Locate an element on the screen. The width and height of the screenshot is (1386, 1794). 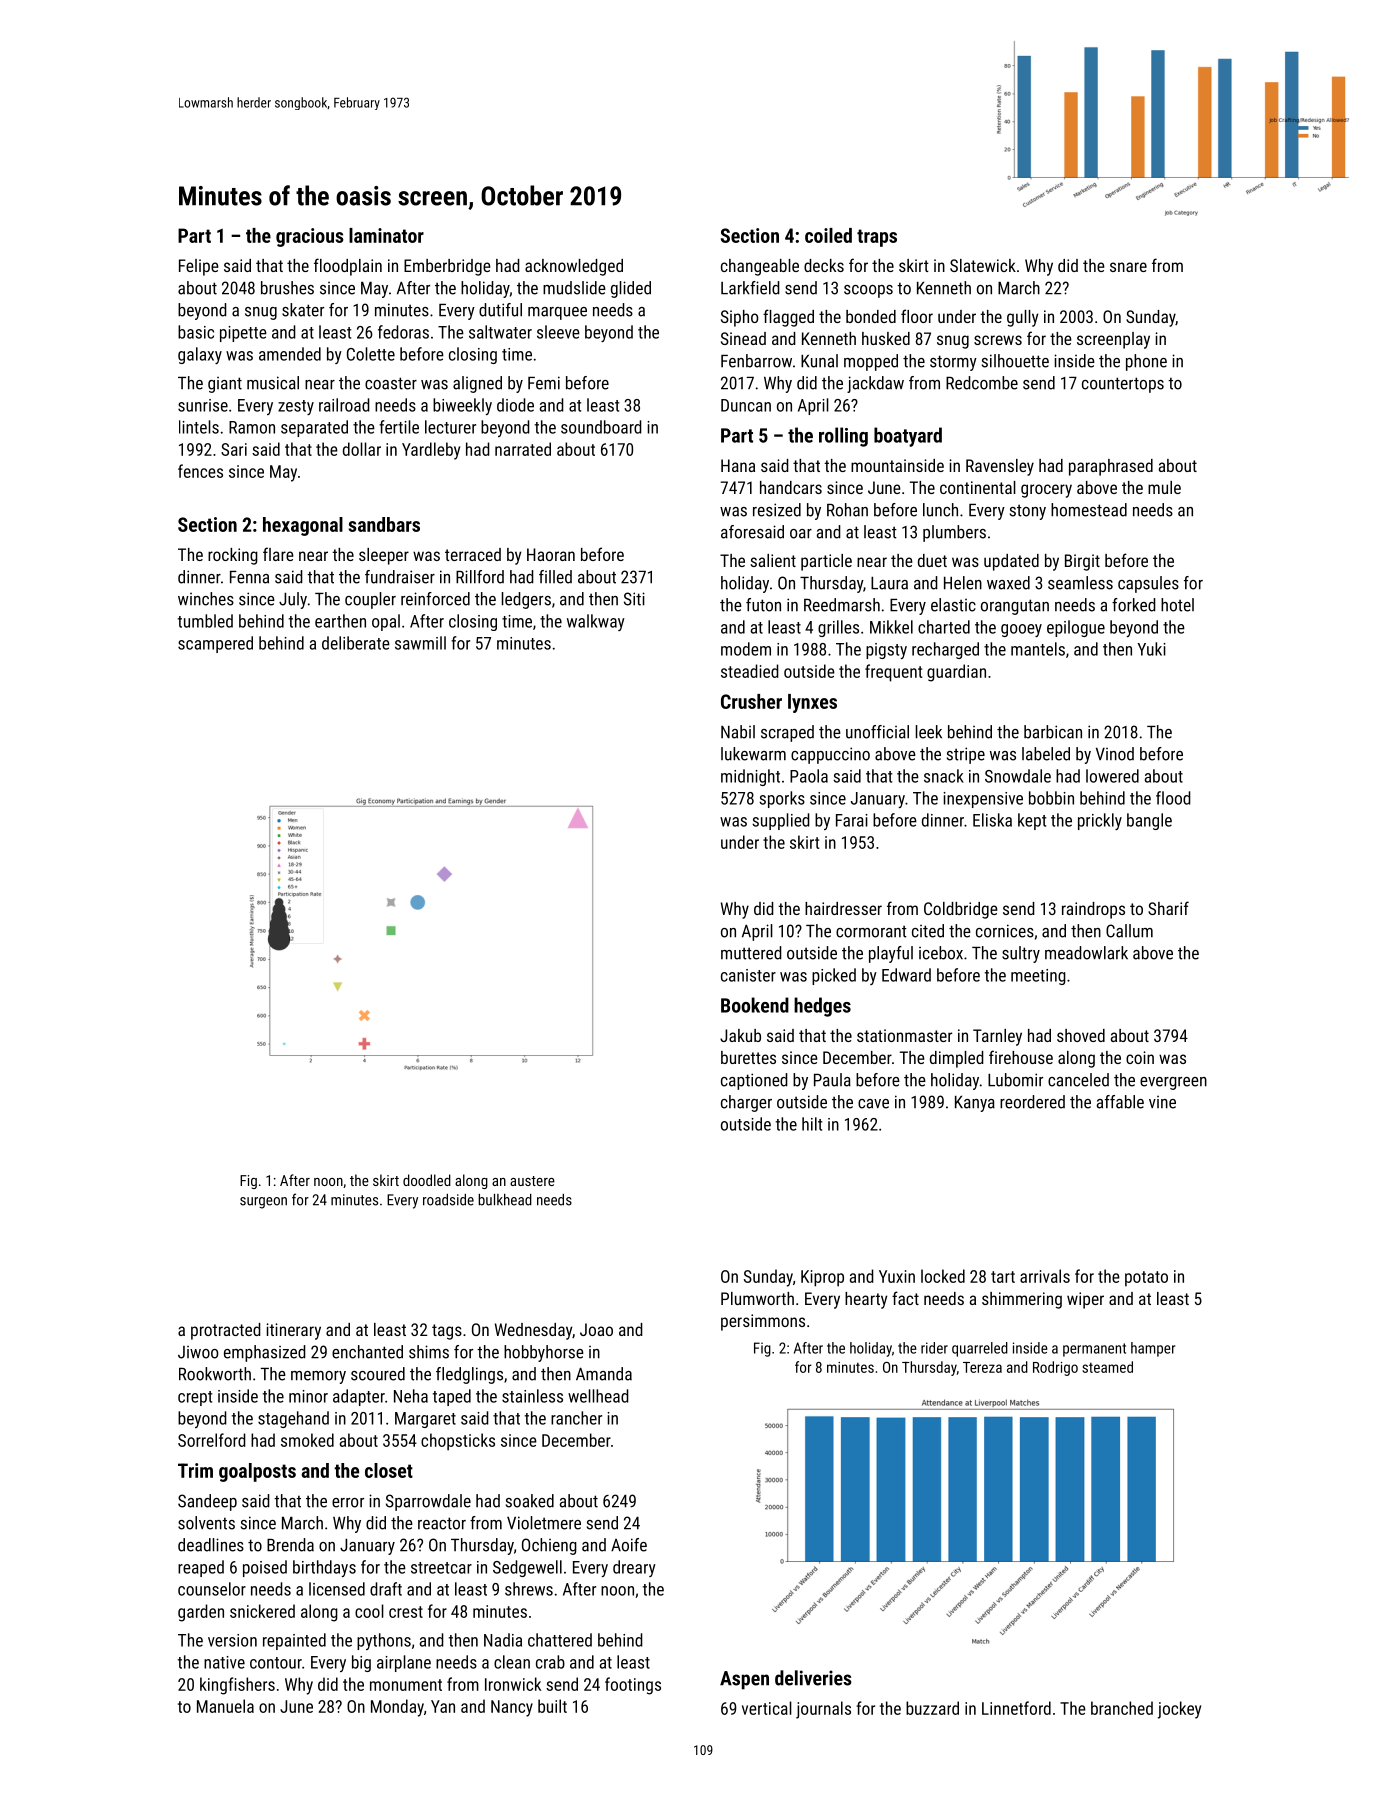
acknowledged is located at coordinates (574, 267).
